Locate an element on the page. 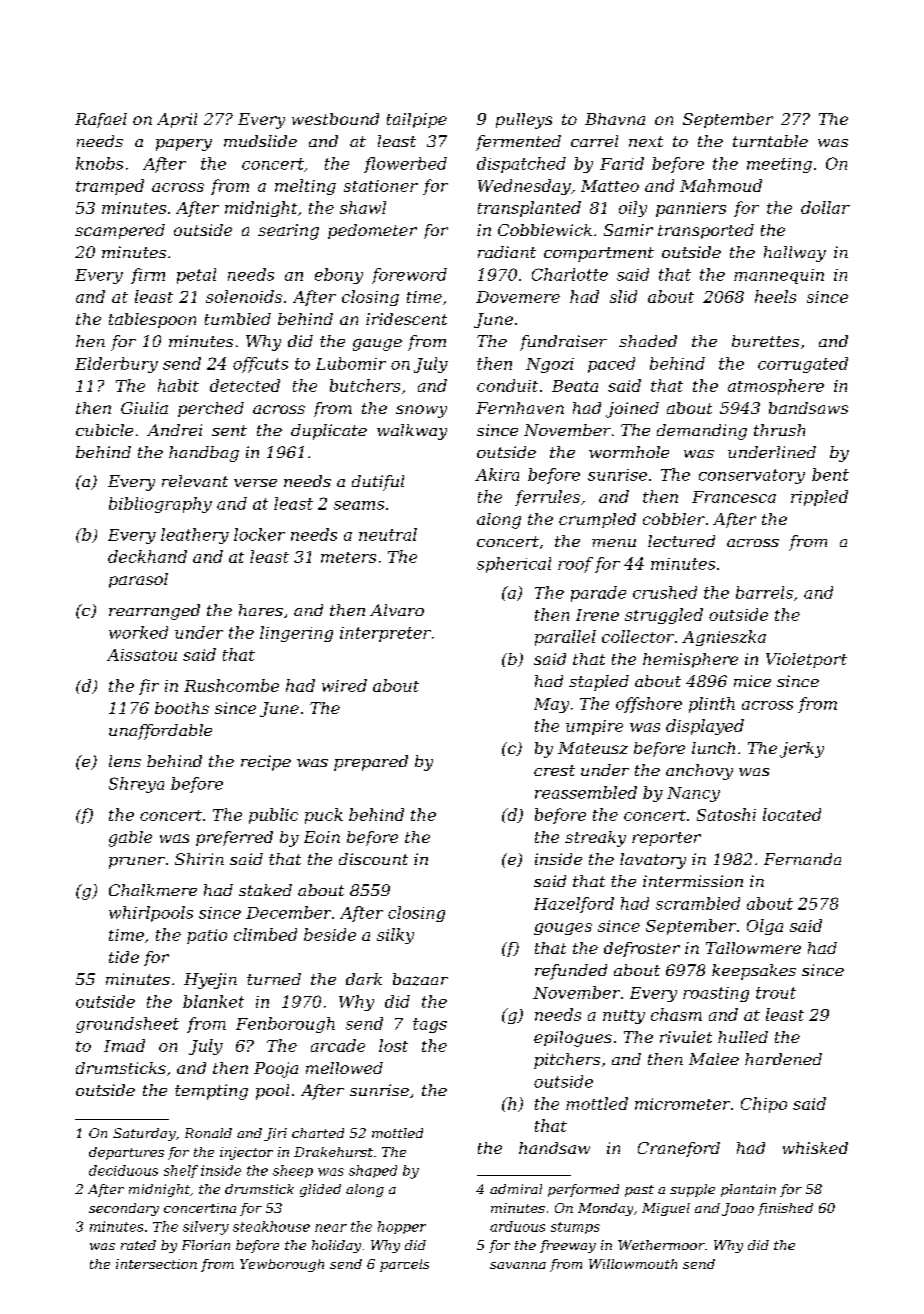  fermented is located at coordinates (518, 143).
